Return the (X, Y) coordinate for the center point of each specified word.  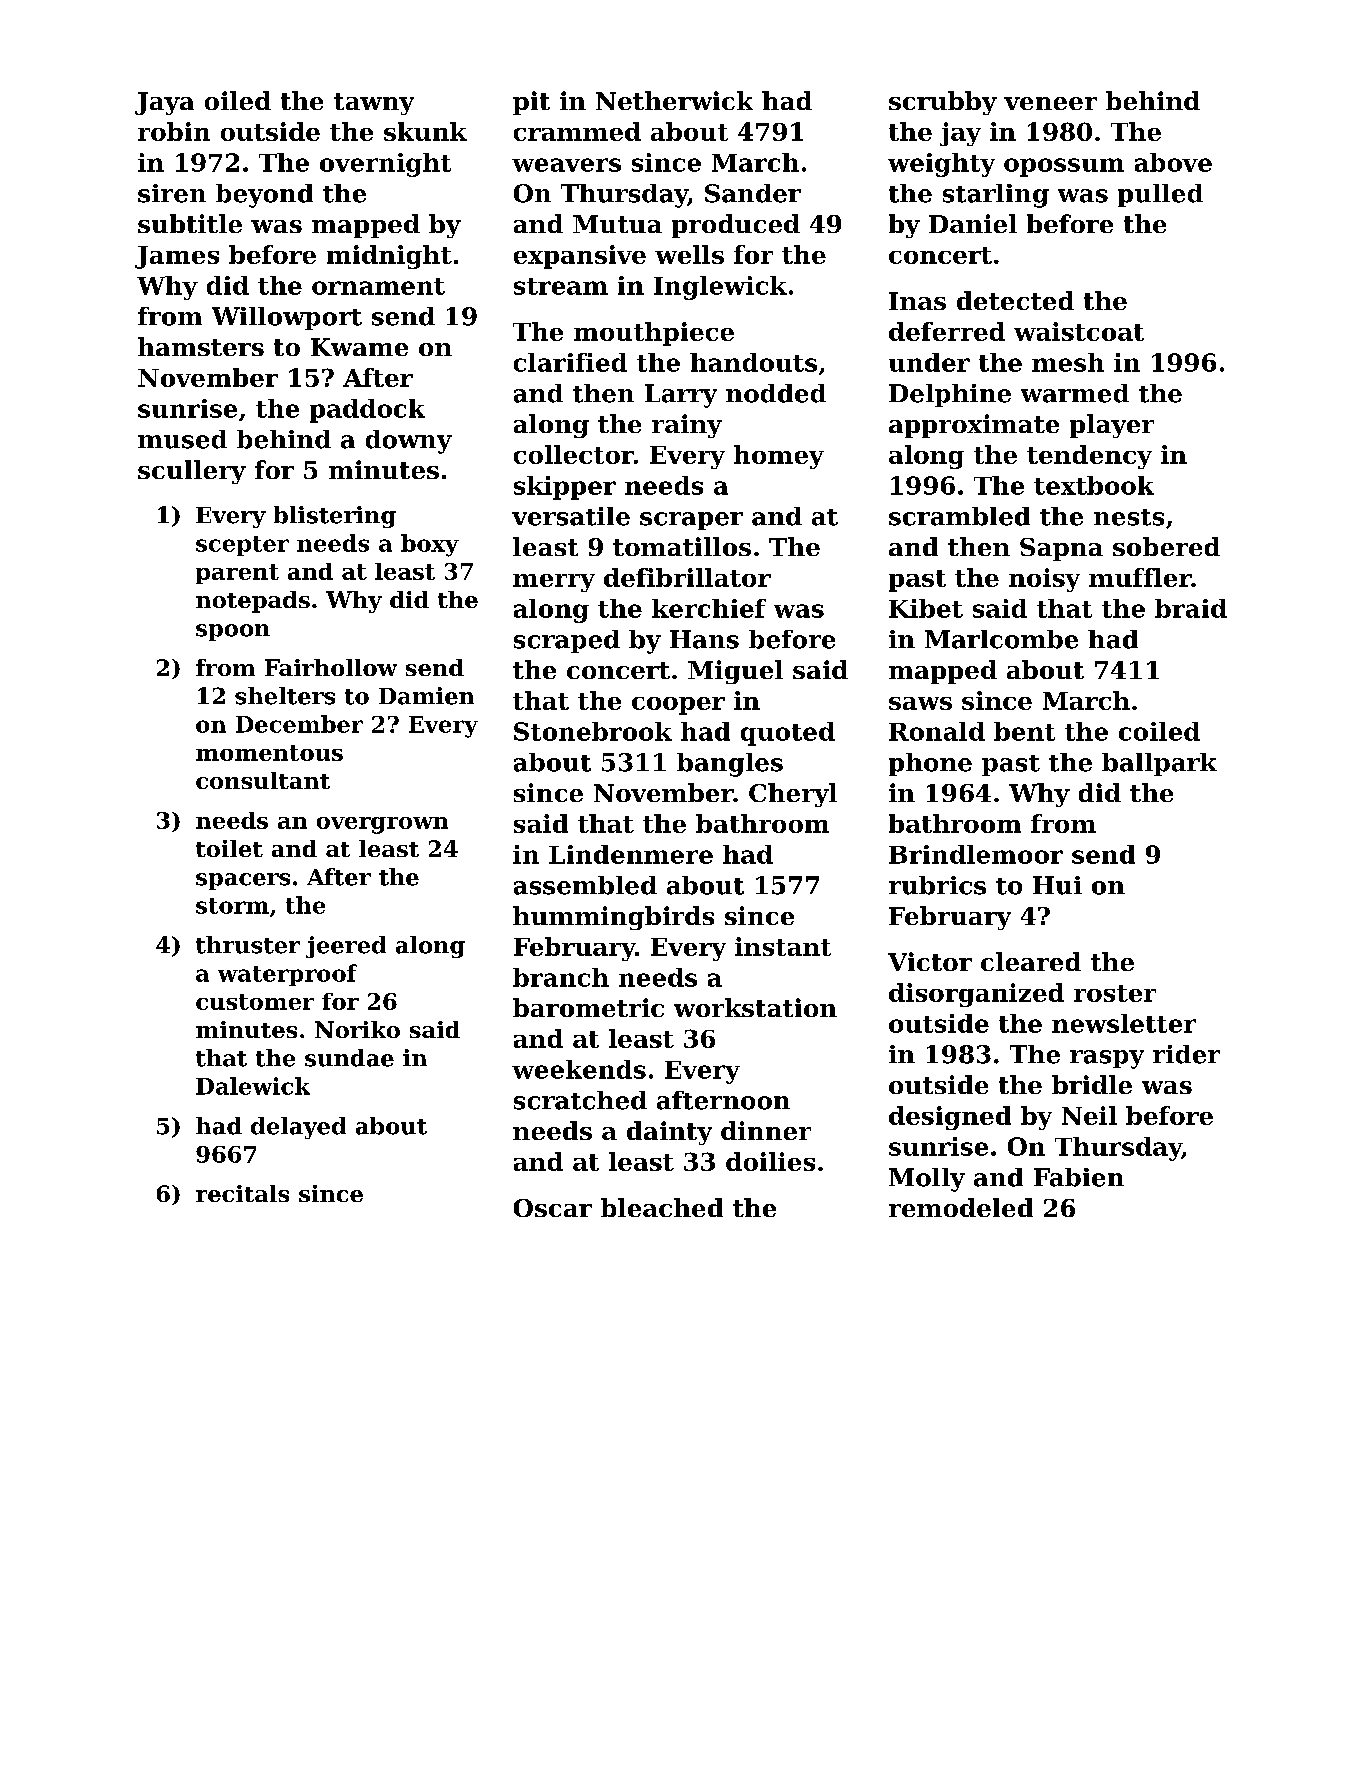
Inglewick (720, 288)
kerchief (709, 608)
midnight (389, 257)
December (299, 724)
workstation (755, 1007)
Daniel (973, 223)
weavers (566, 165)
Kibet (926, 608)
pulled (1160, 195)
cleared (1031, 961)
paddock (367, 411)
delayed (298, 1128)
